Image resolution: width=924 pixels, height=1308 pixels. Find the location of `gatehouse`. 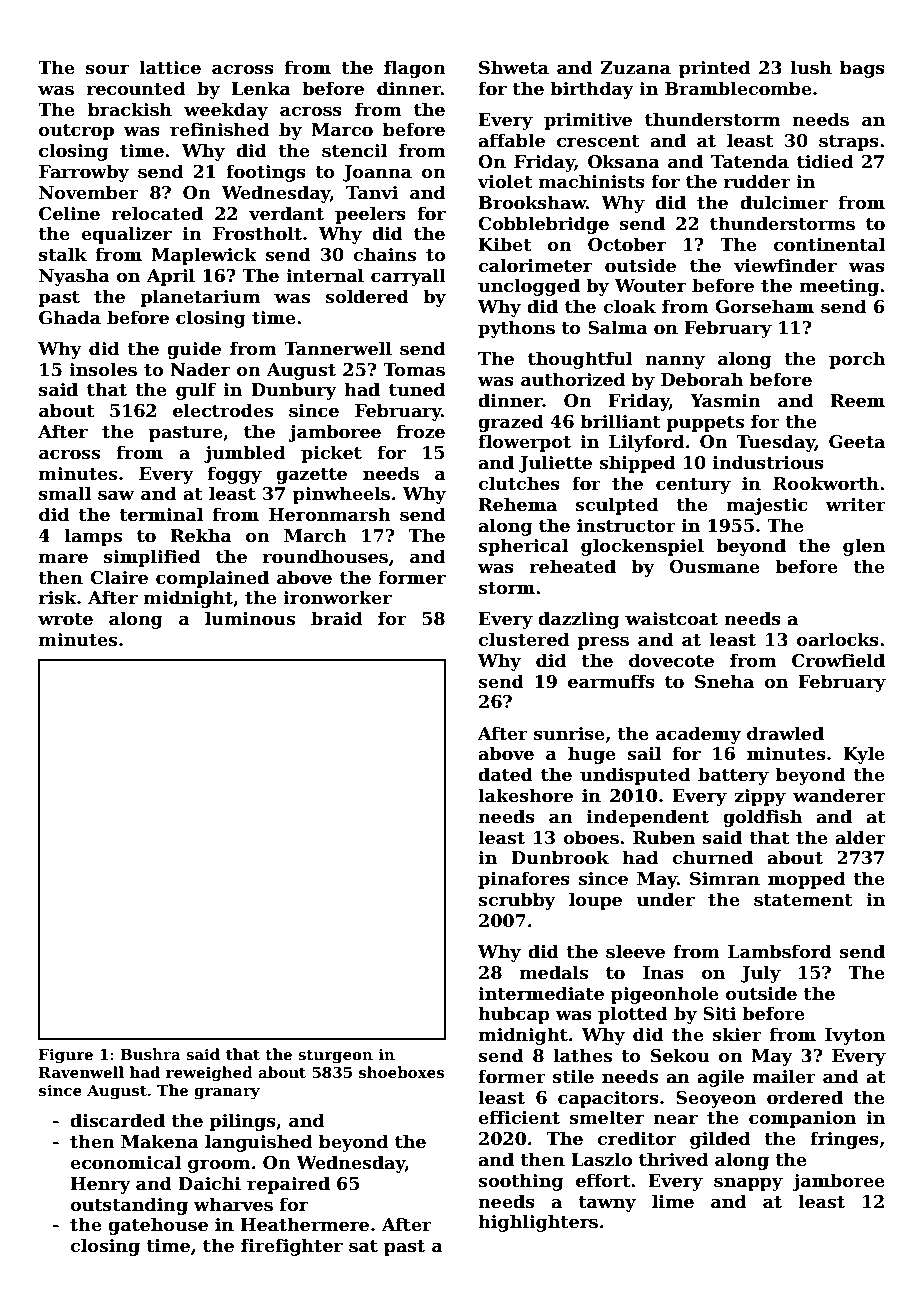

gatehouse is located at coordinates (158, 1226).
